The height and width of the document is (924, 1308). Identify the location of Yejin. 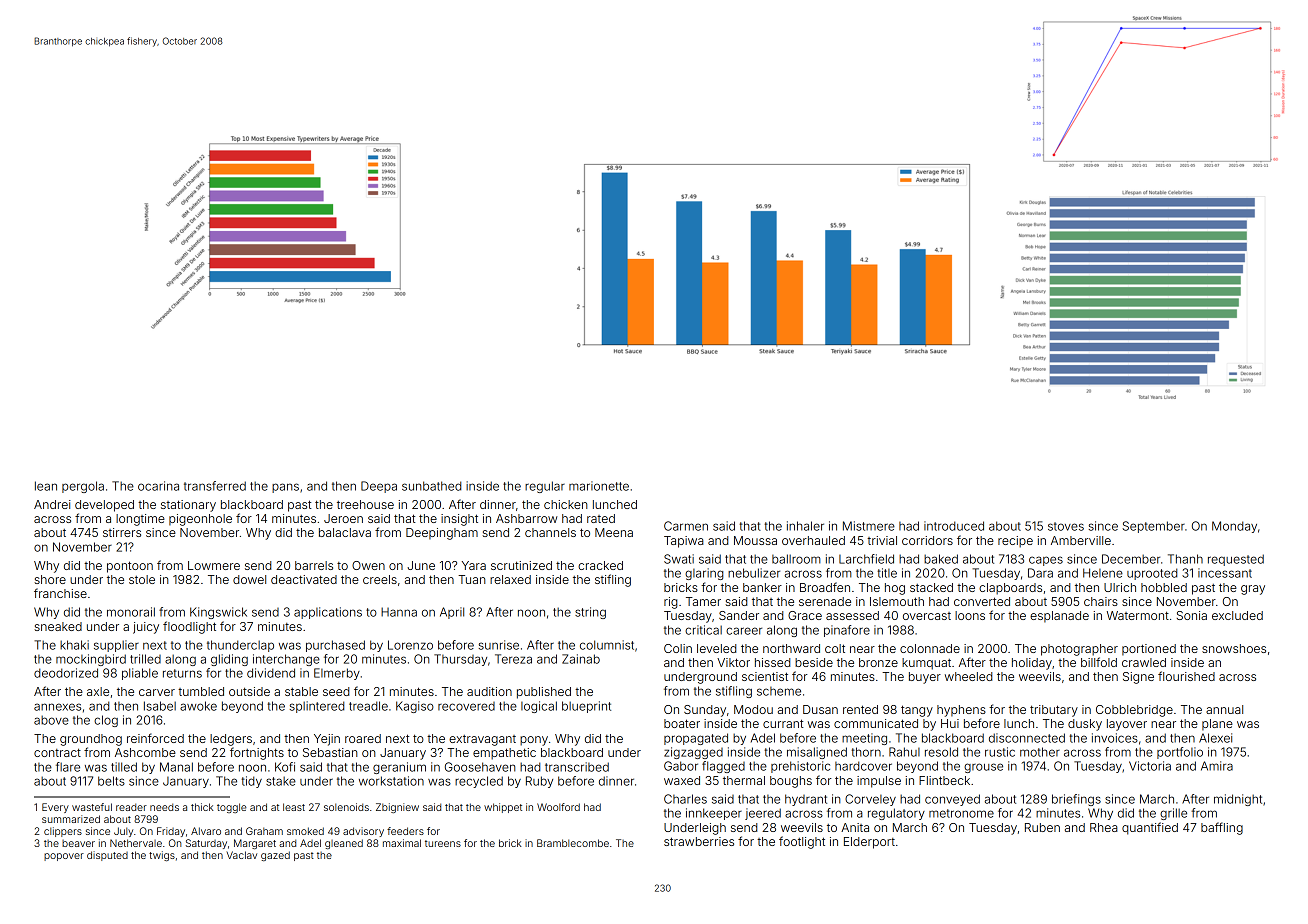
(327, 740).
